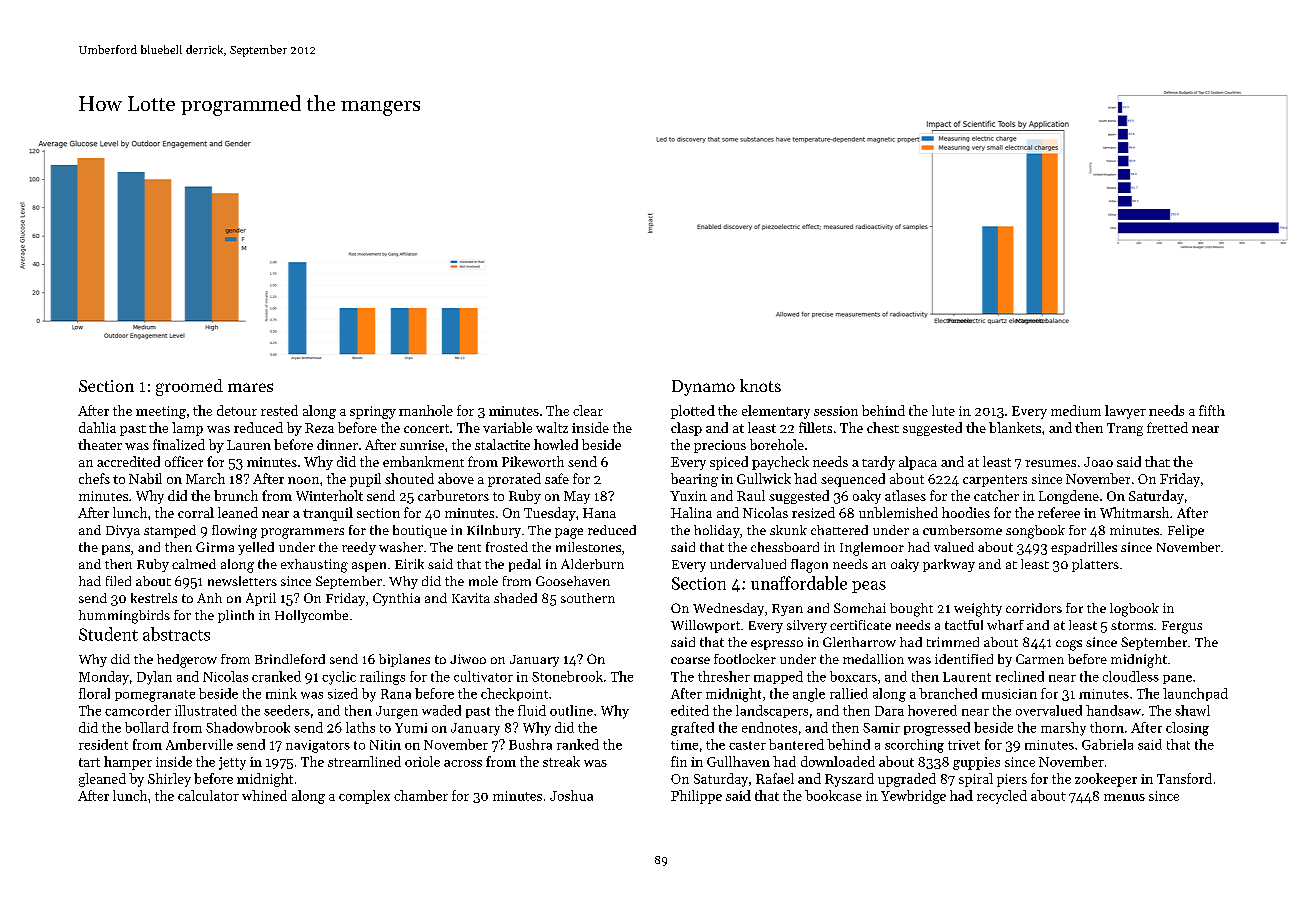 This screenshot has height=924, width=1308. What do you see at coordinates (530, 744) in the screenshot?
I see `Bushra` at bounding box center [530, 744].
